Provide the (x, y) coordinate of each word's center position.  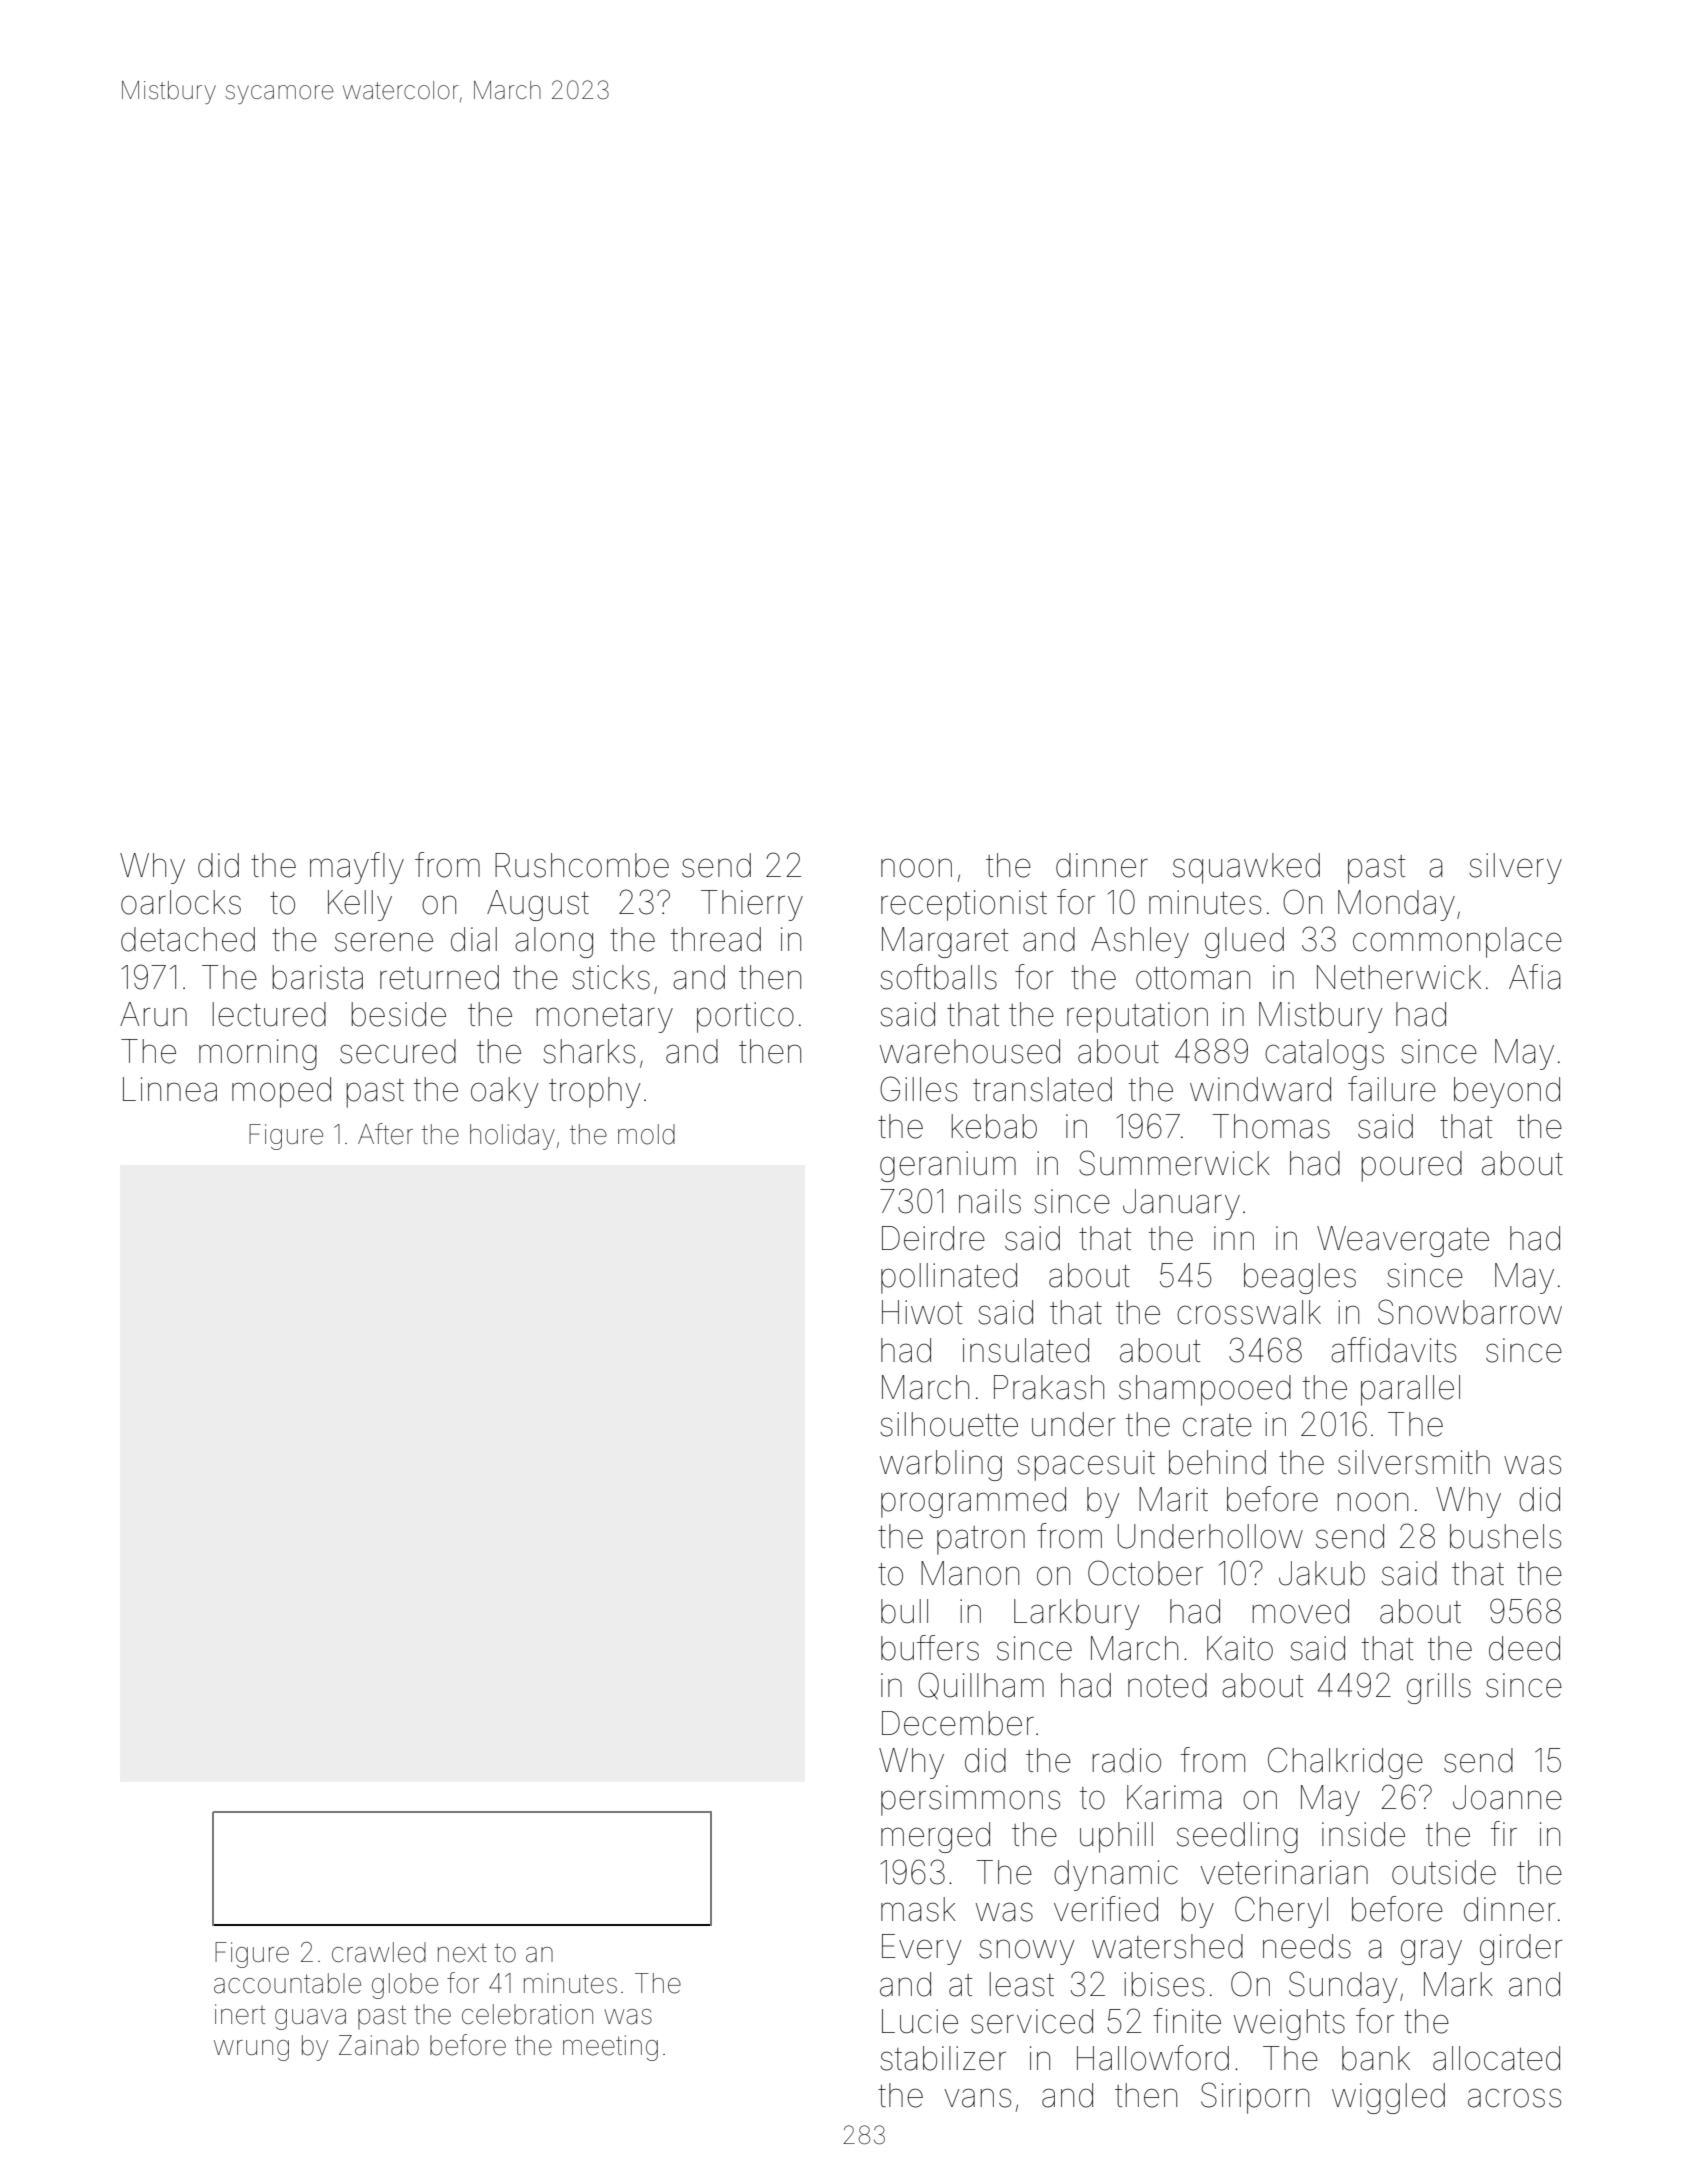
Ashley (1140, 942)
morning (258, 1054)
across (1514, 2098)
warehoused (970, 1051)
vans (977, 2098)
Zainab (379, 2045)
